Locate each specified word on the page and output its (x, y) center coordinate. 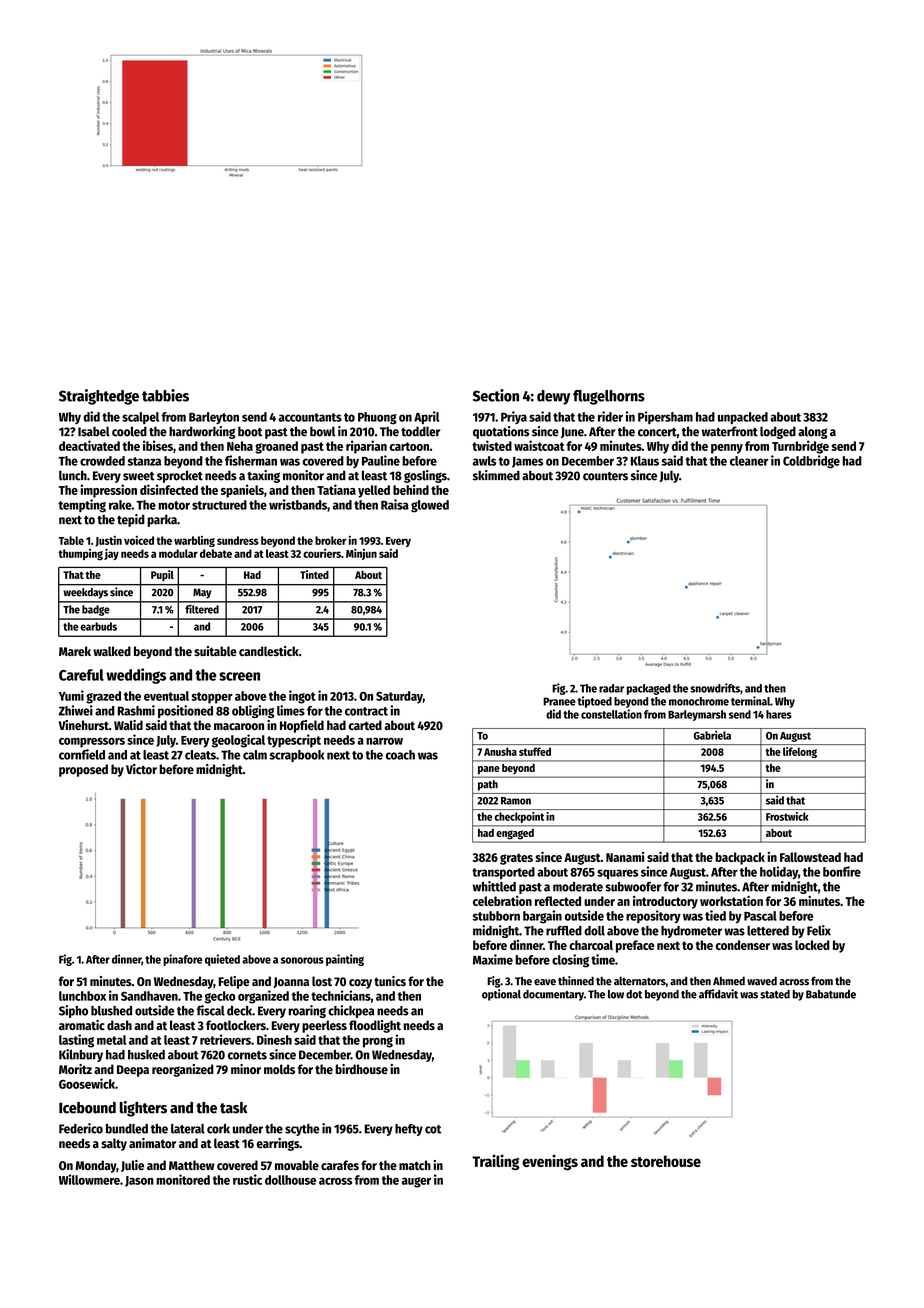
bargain (542, 917)
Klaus (645, 461)
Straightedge (99, 397)
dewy (553, 397)
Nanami (625, 857)
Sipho (73, 1011)
